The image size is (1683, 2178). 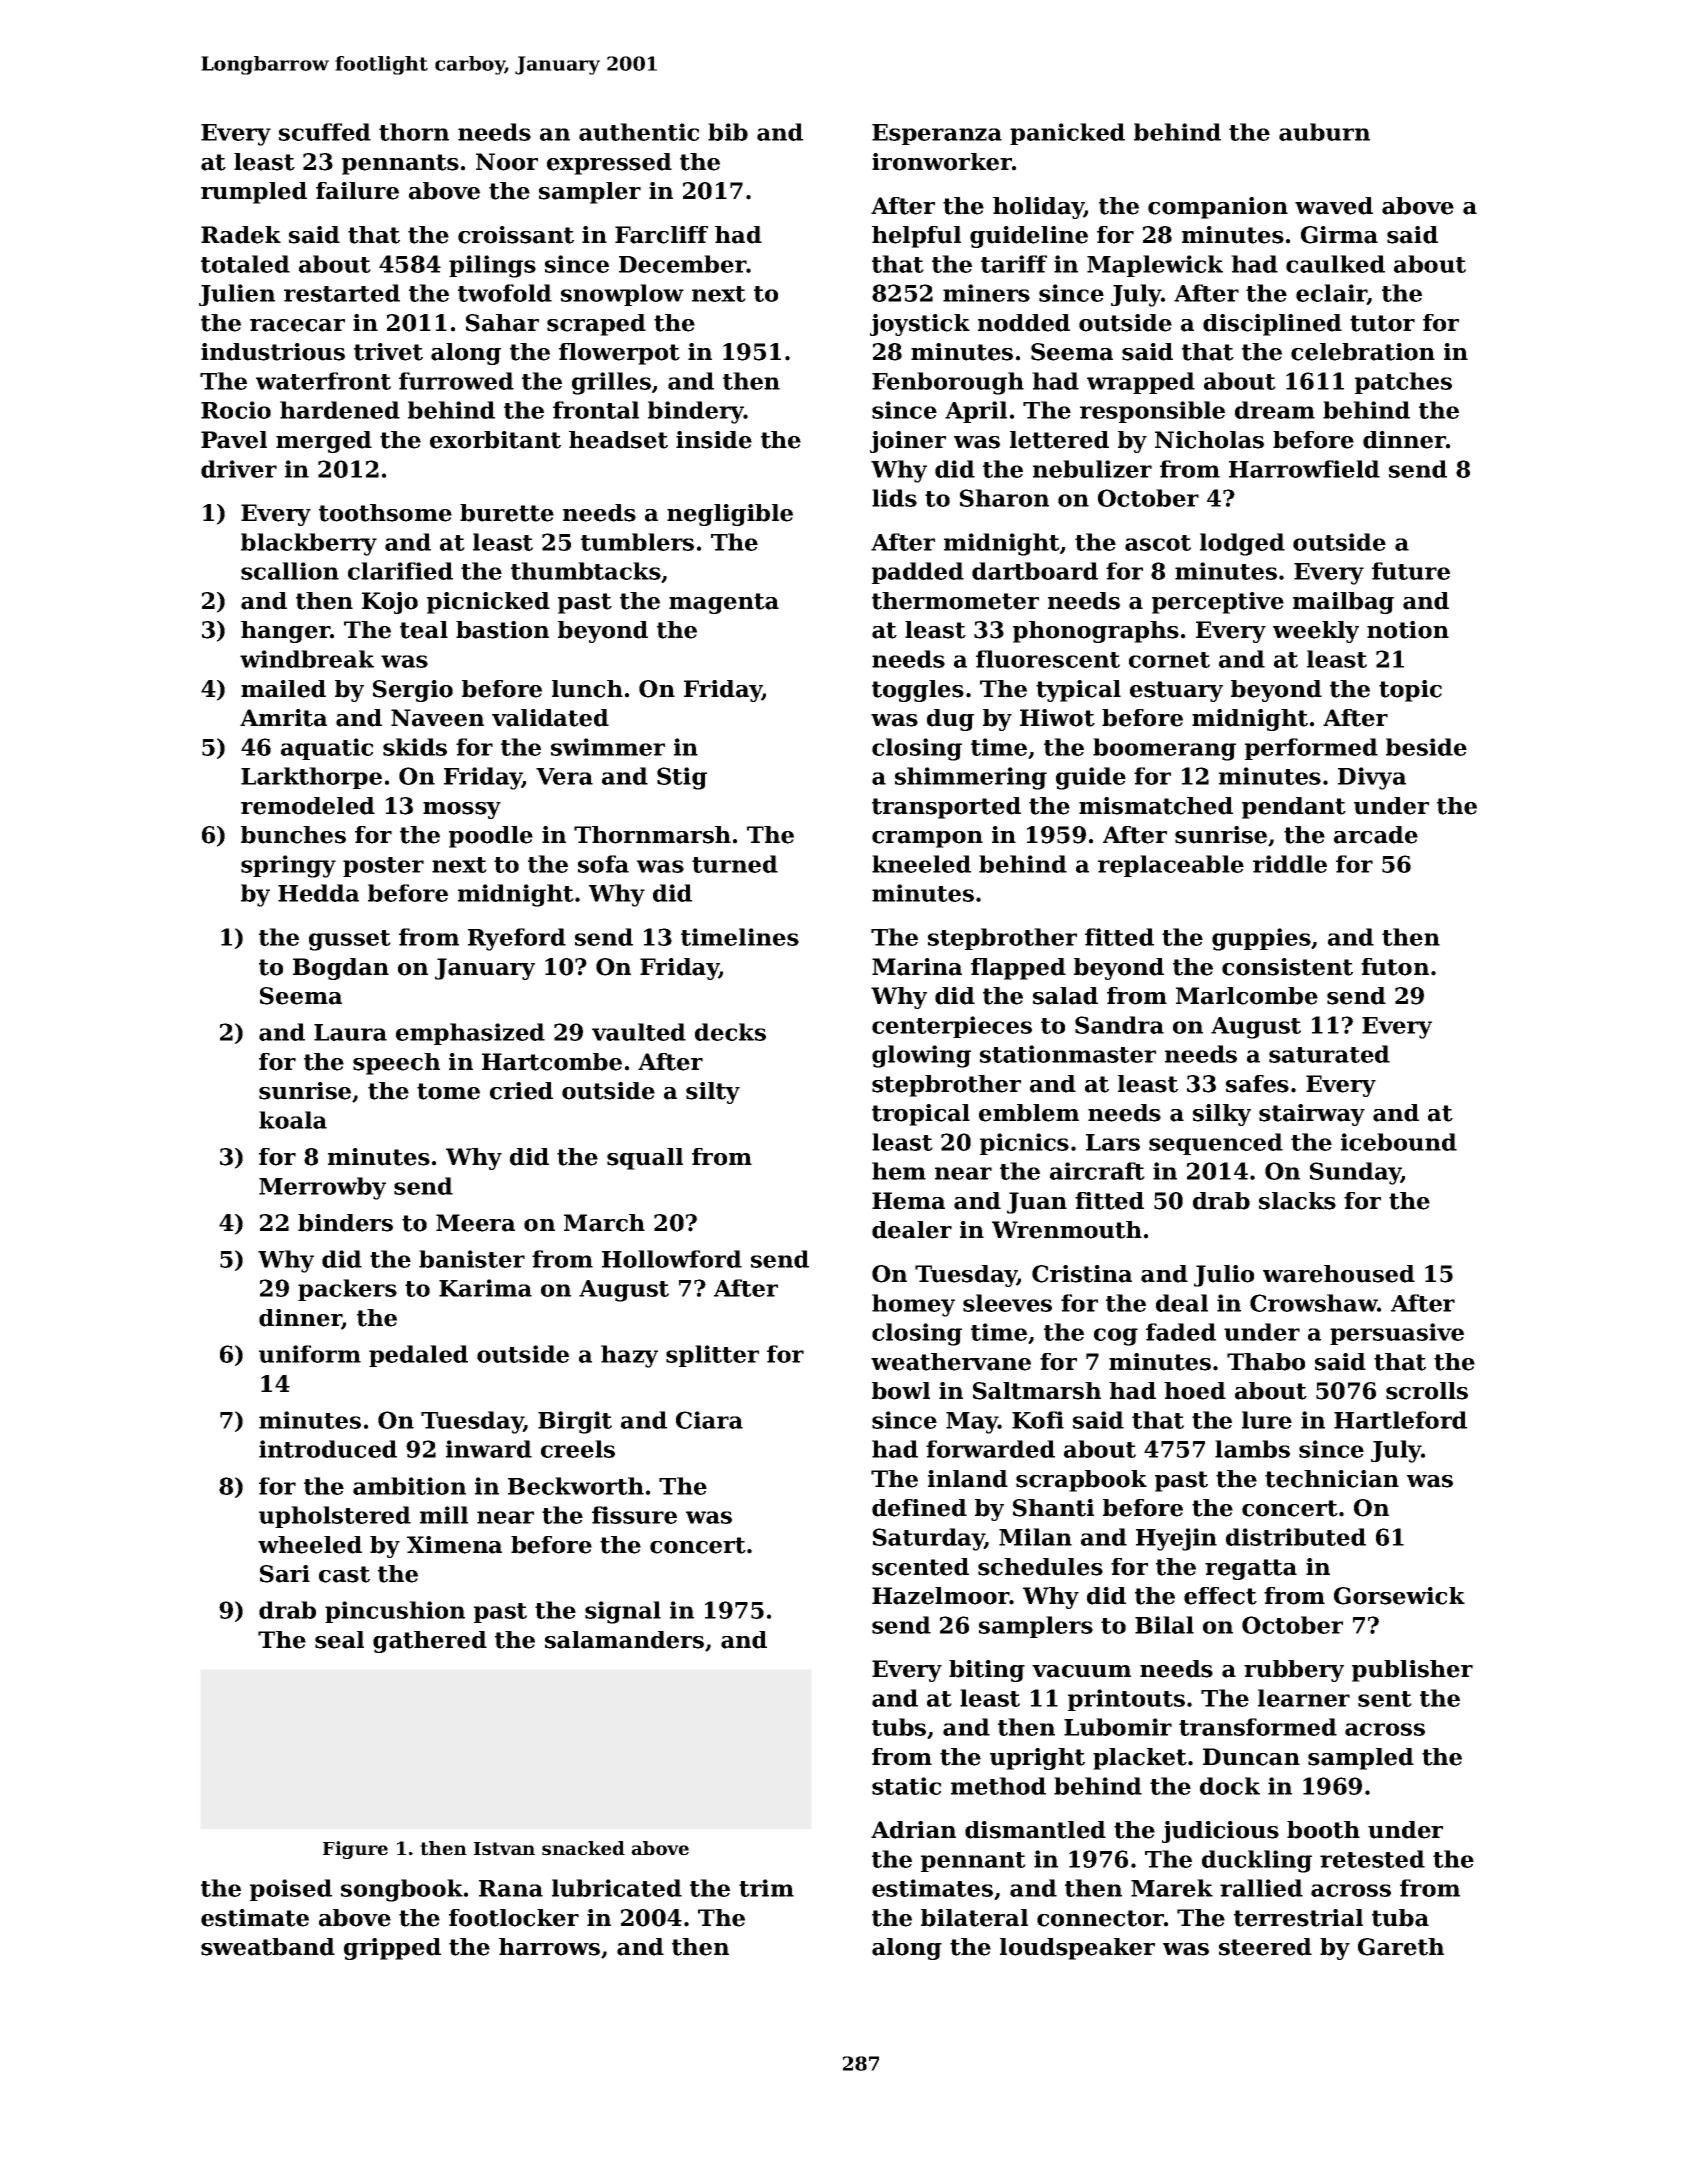 I want to click on fissure, so click(x=634, y=1515).
